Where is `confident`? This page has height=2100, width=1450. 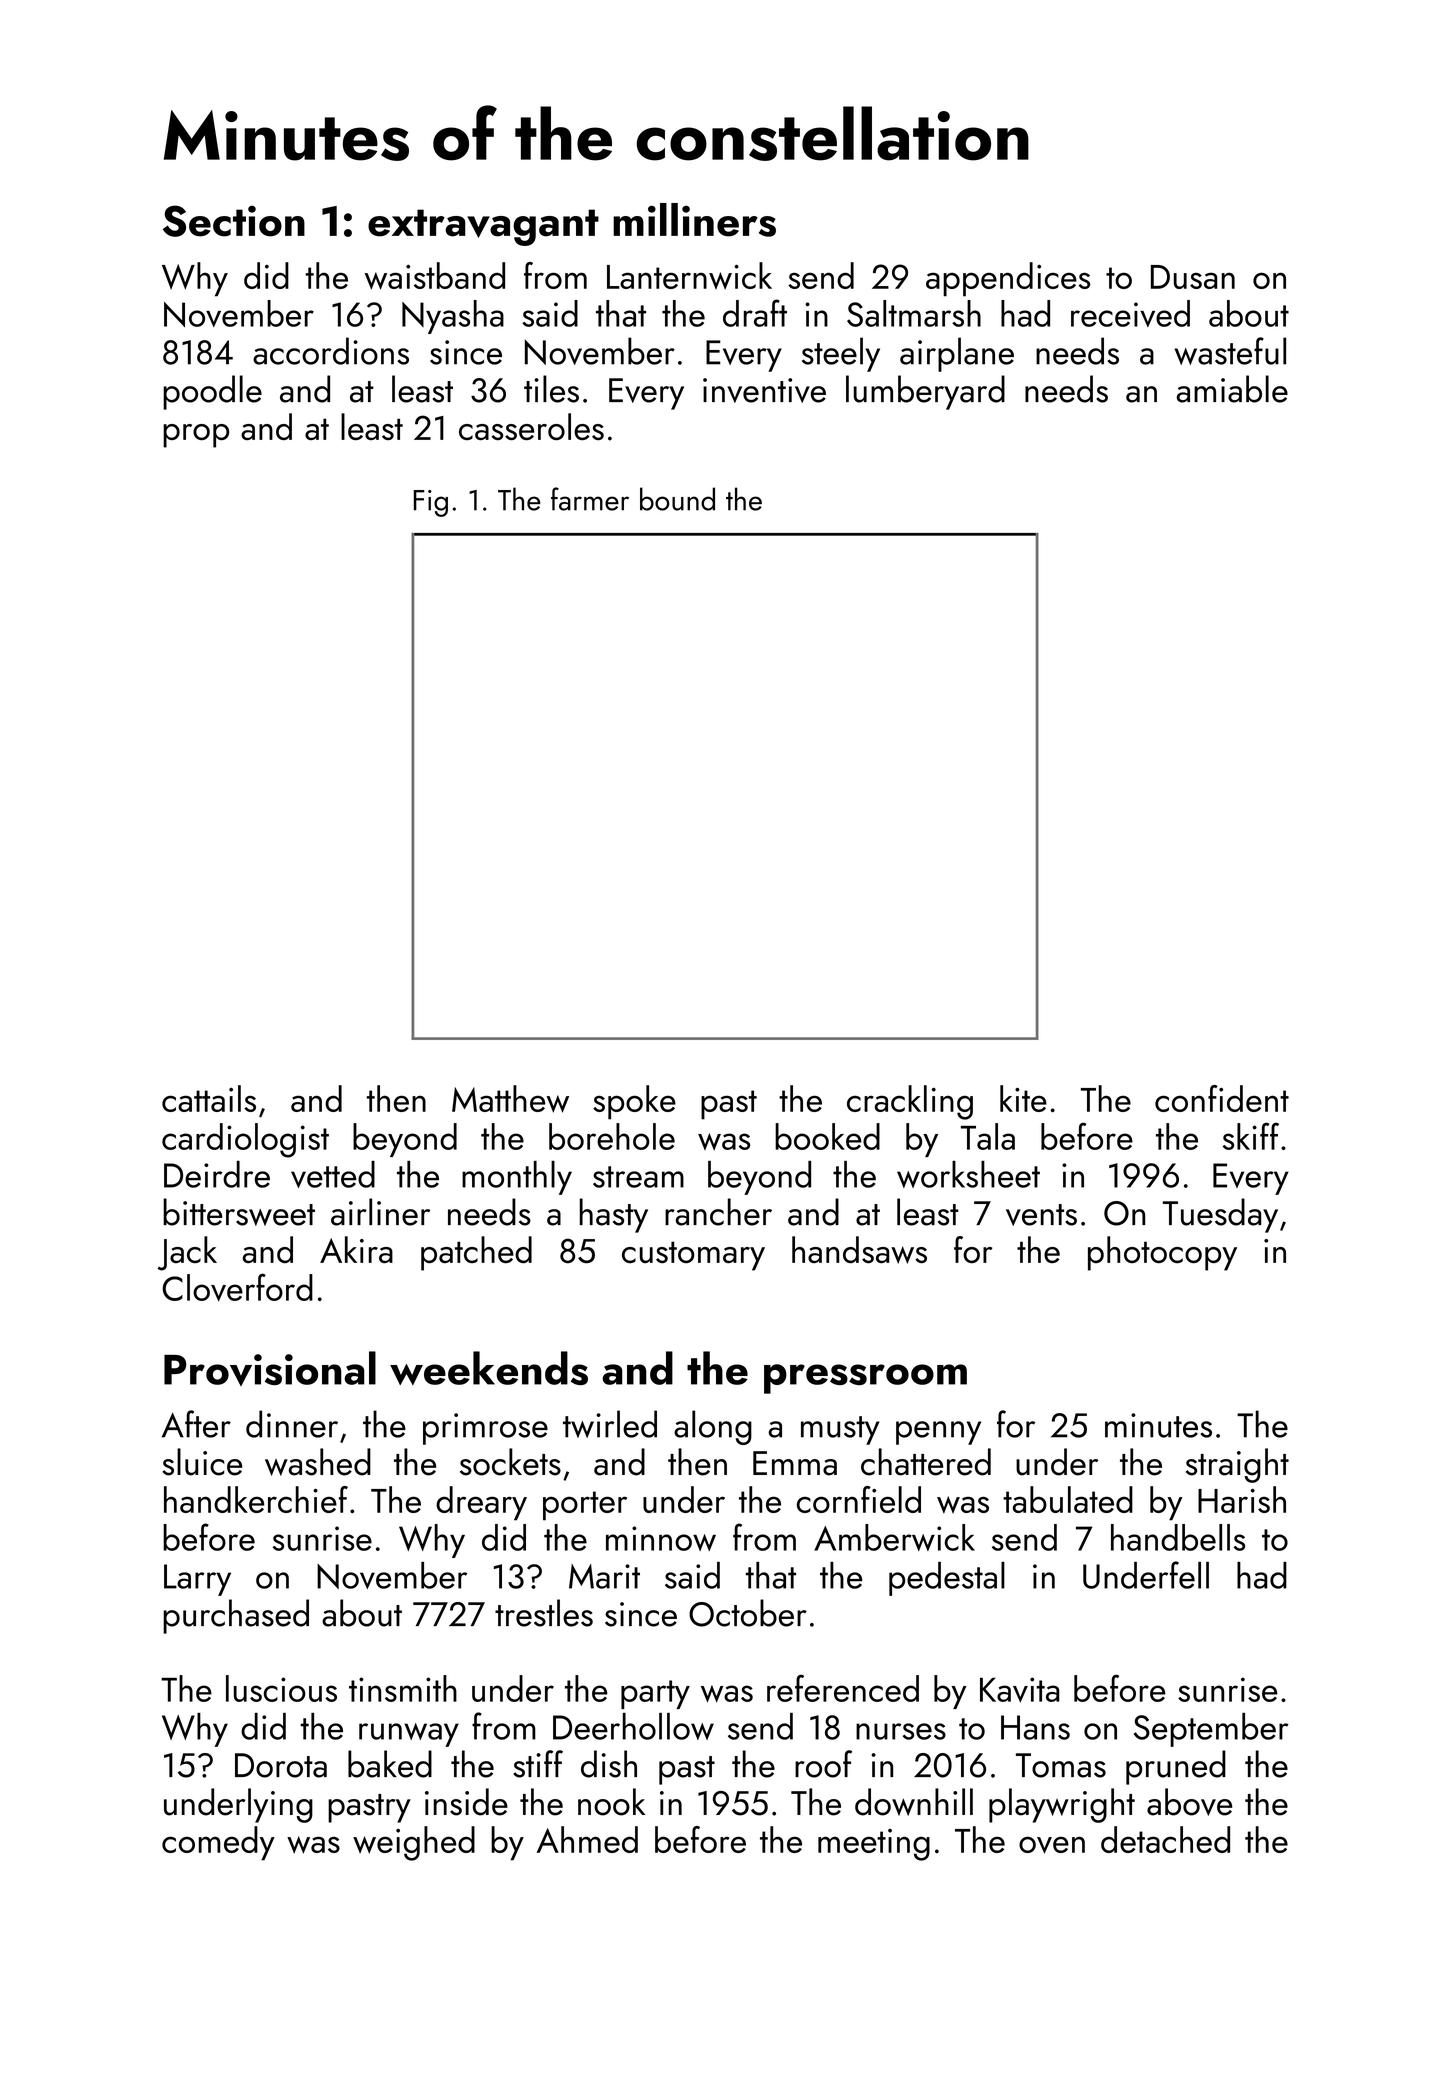 confident is located at coordinates (1222, 1098).
